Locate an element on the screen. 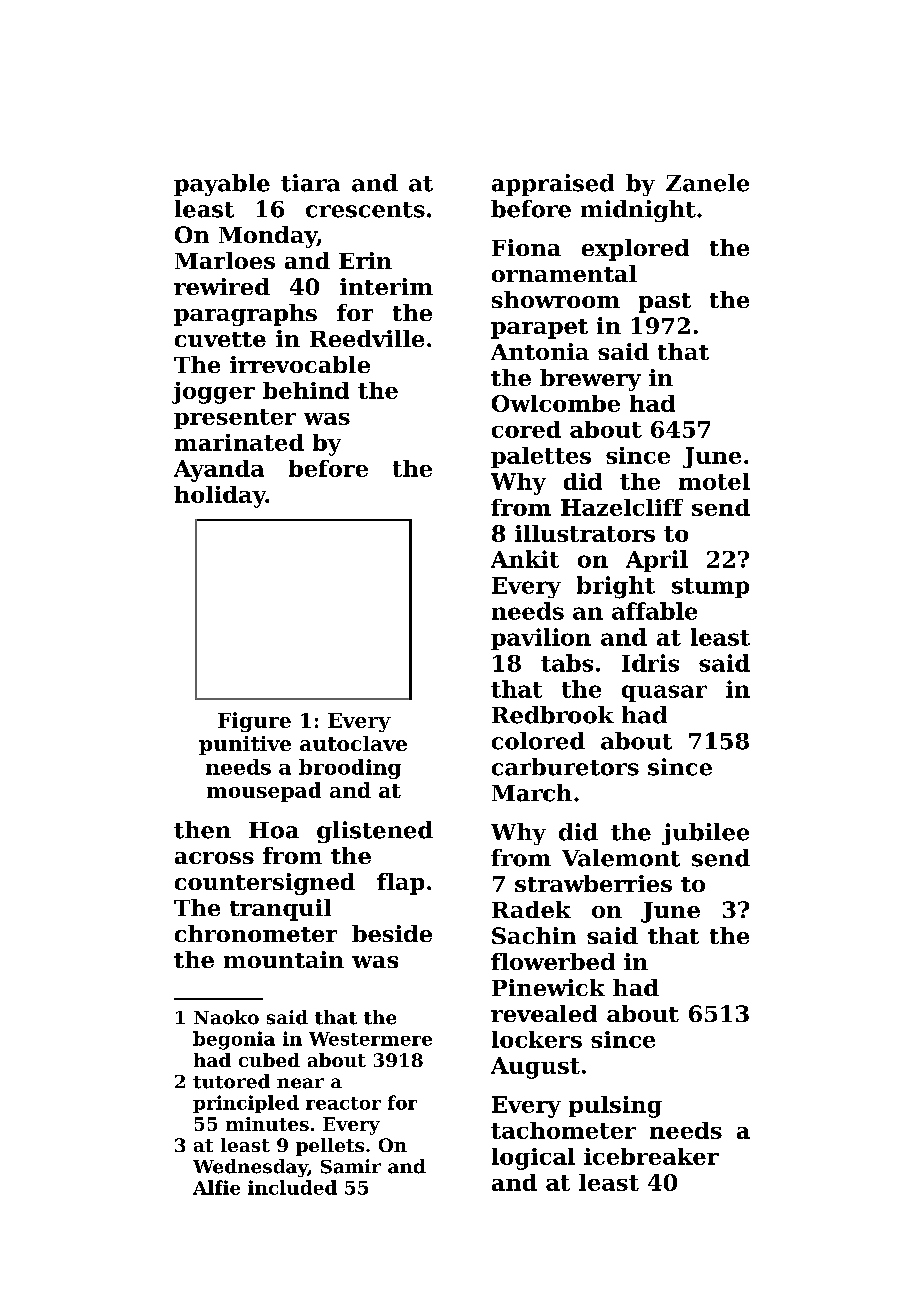  pavilion is located at coordinates (541, 639).
